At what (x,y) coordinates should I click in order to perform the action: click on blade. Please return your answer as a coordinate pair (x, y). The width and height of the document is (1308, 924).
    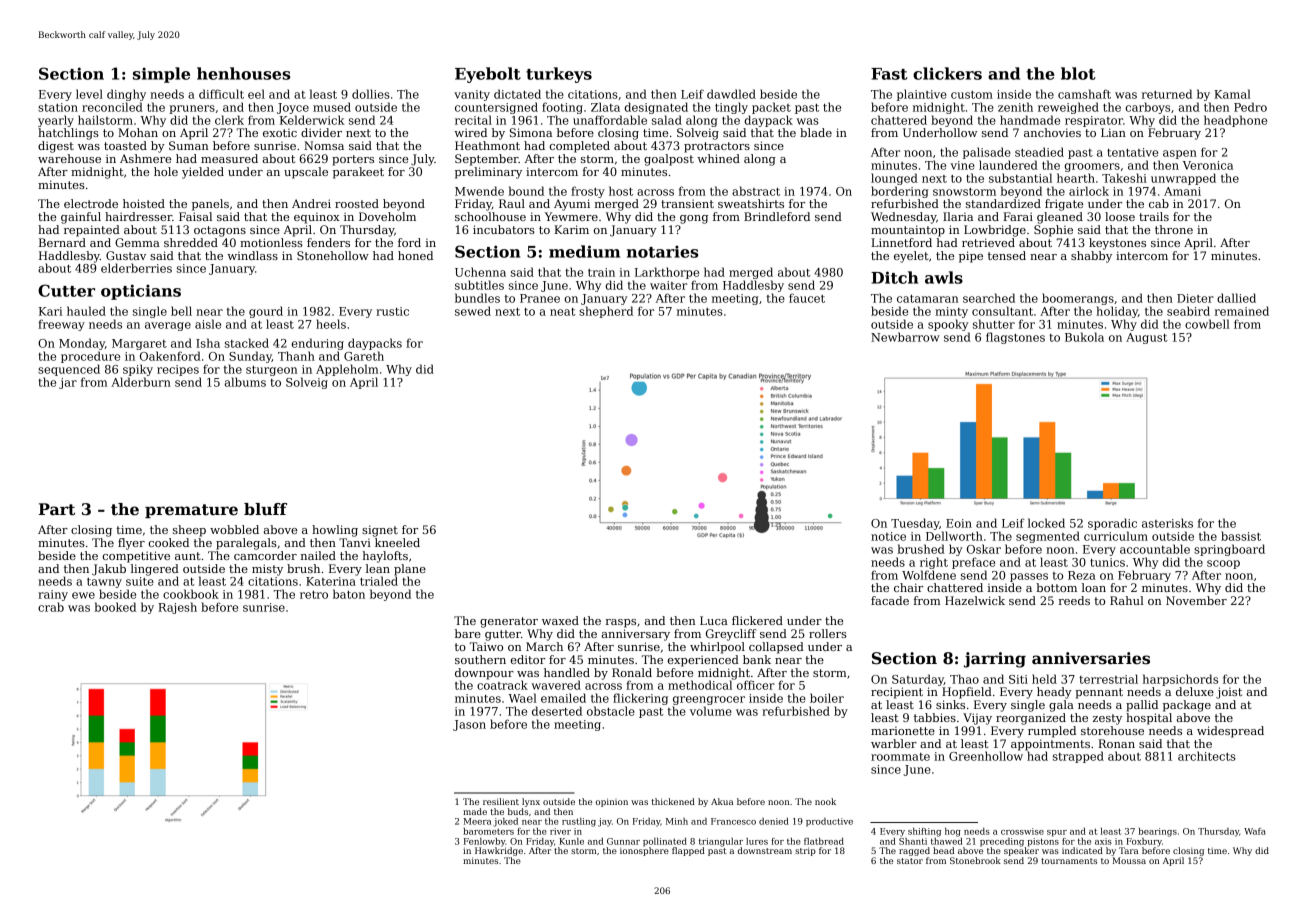
    Looking at the image, I should click on (816, 132).
